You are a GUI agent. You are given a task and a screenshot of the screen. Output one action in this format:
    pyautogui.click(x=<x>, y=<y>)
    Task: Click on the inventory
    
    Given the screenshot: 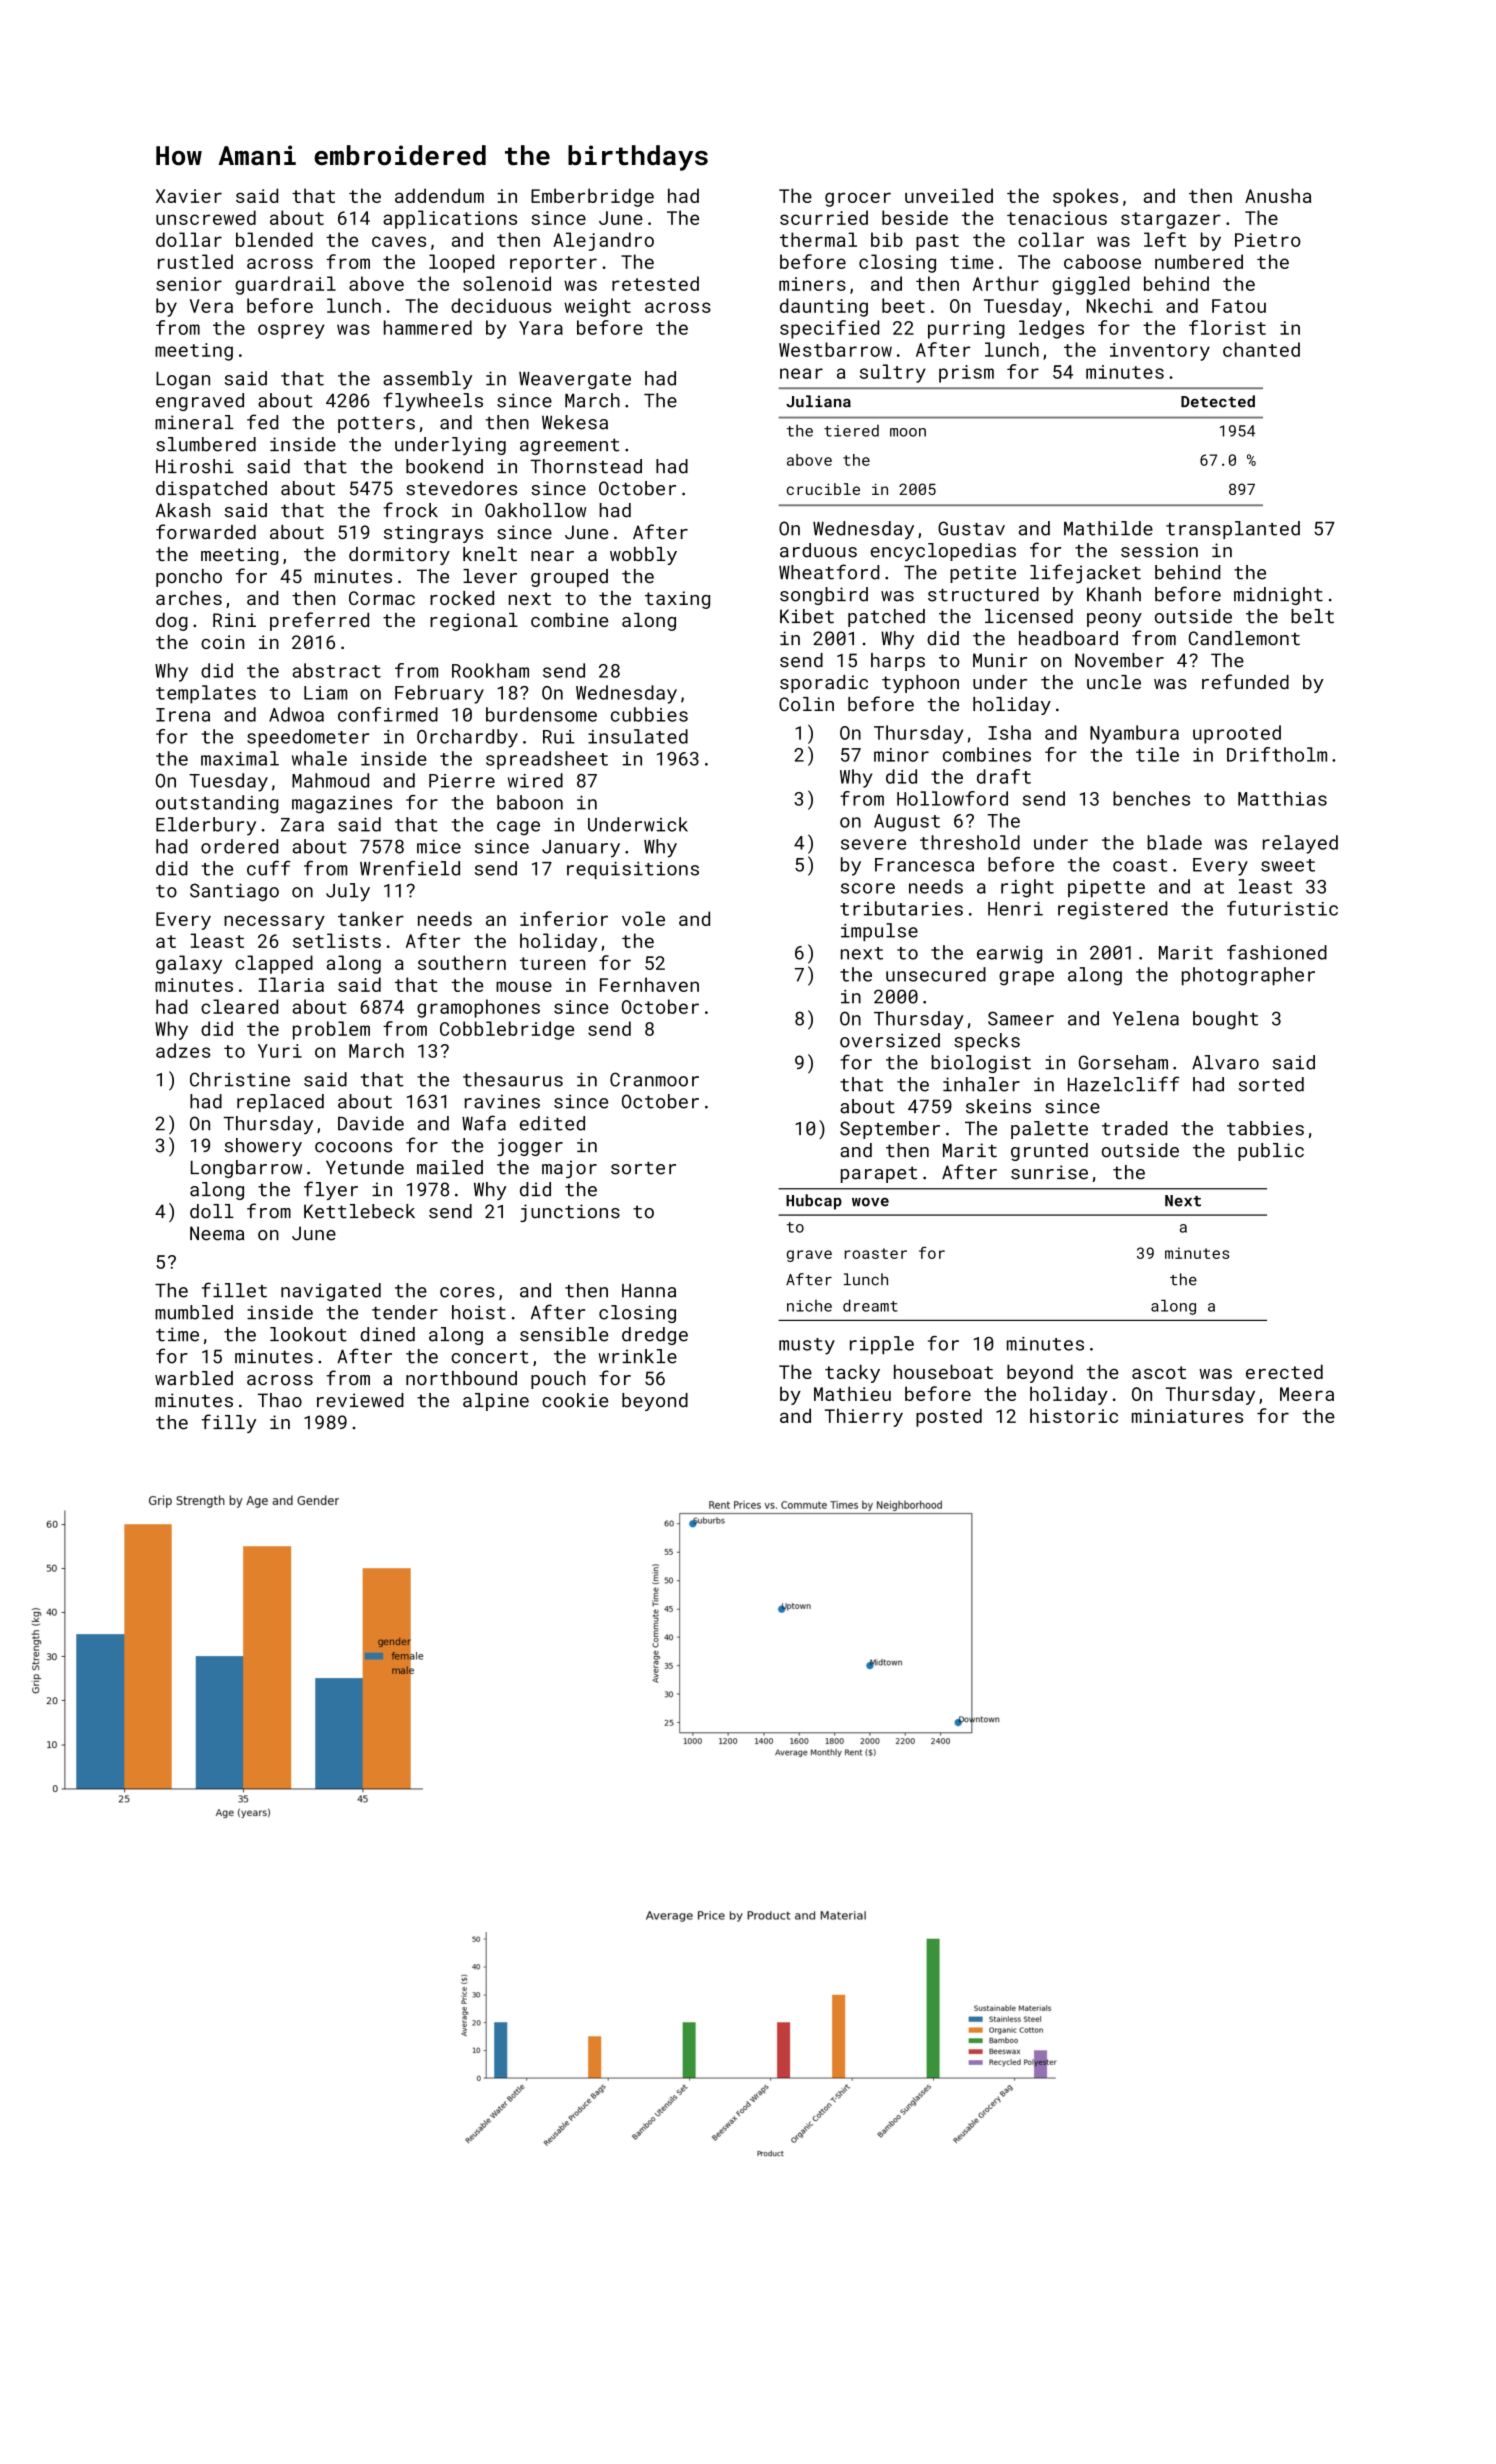 What is the action you would take?
    pyautogui.click(x=1160, y=352)
